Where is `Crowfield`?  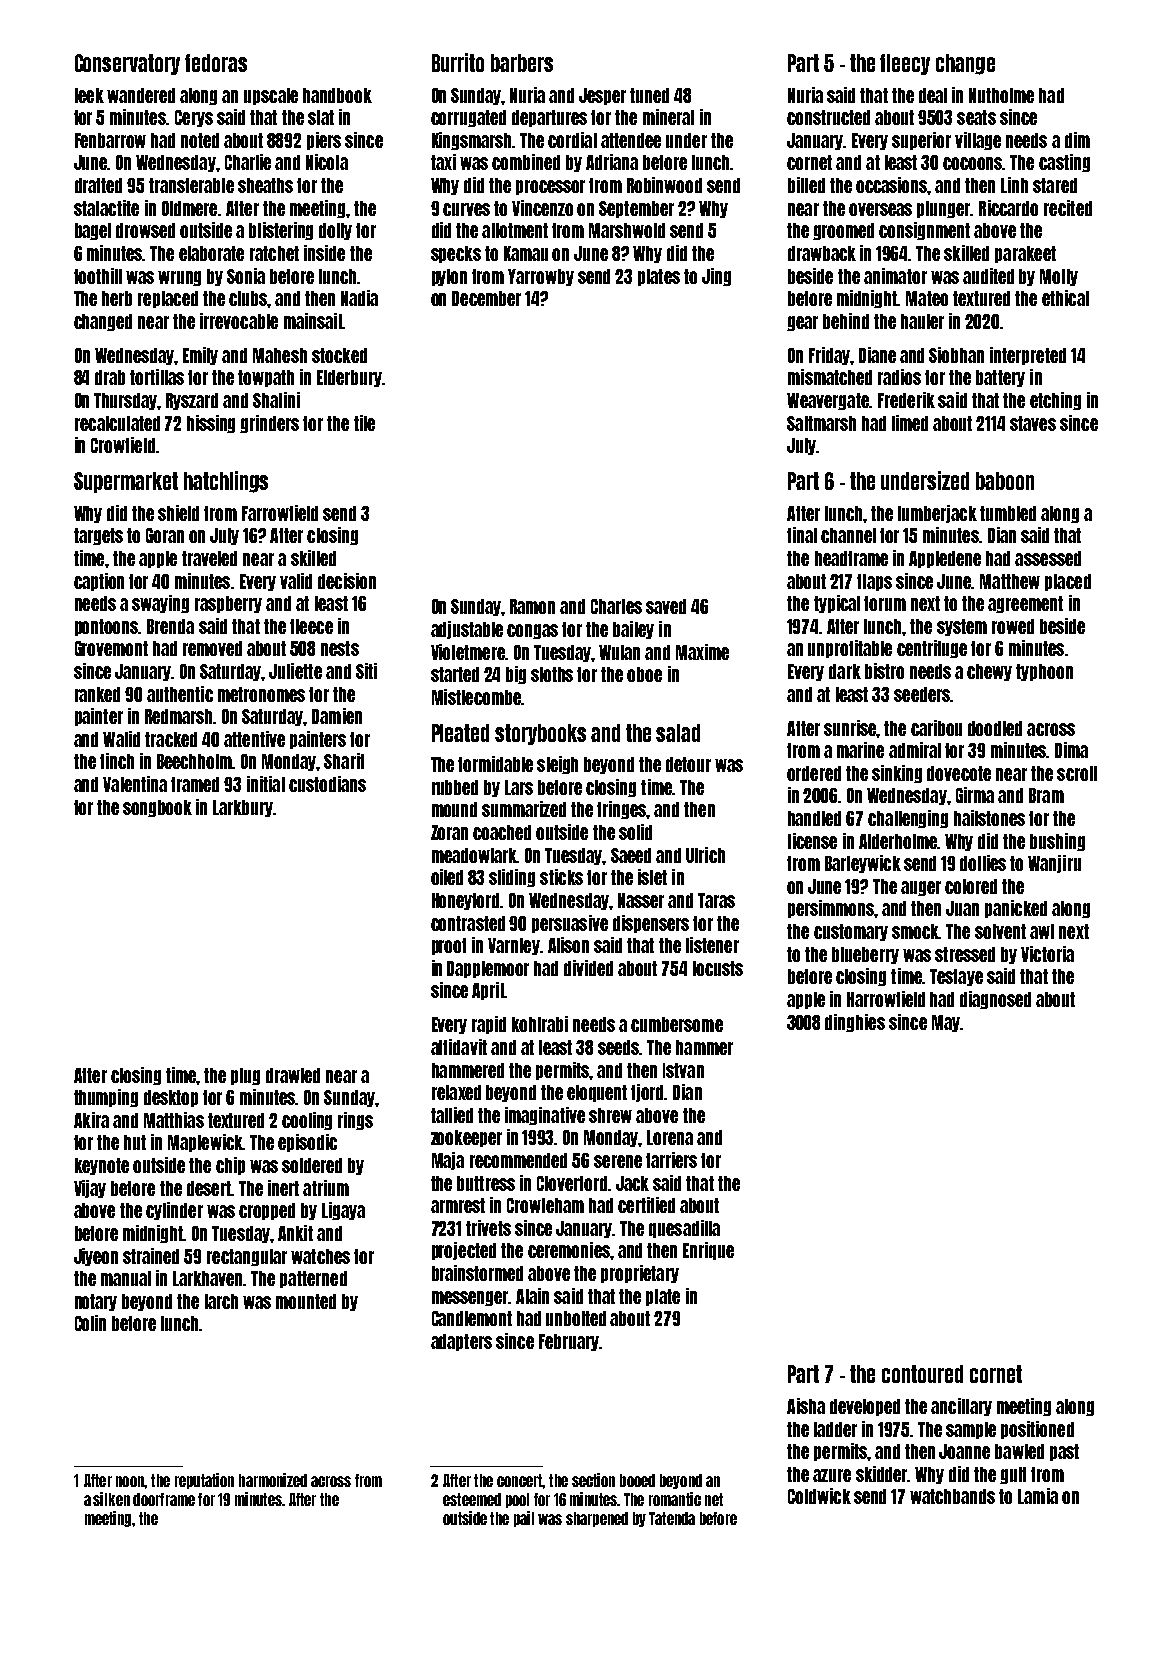 Crowfield is located at coordinates (123, 445).
